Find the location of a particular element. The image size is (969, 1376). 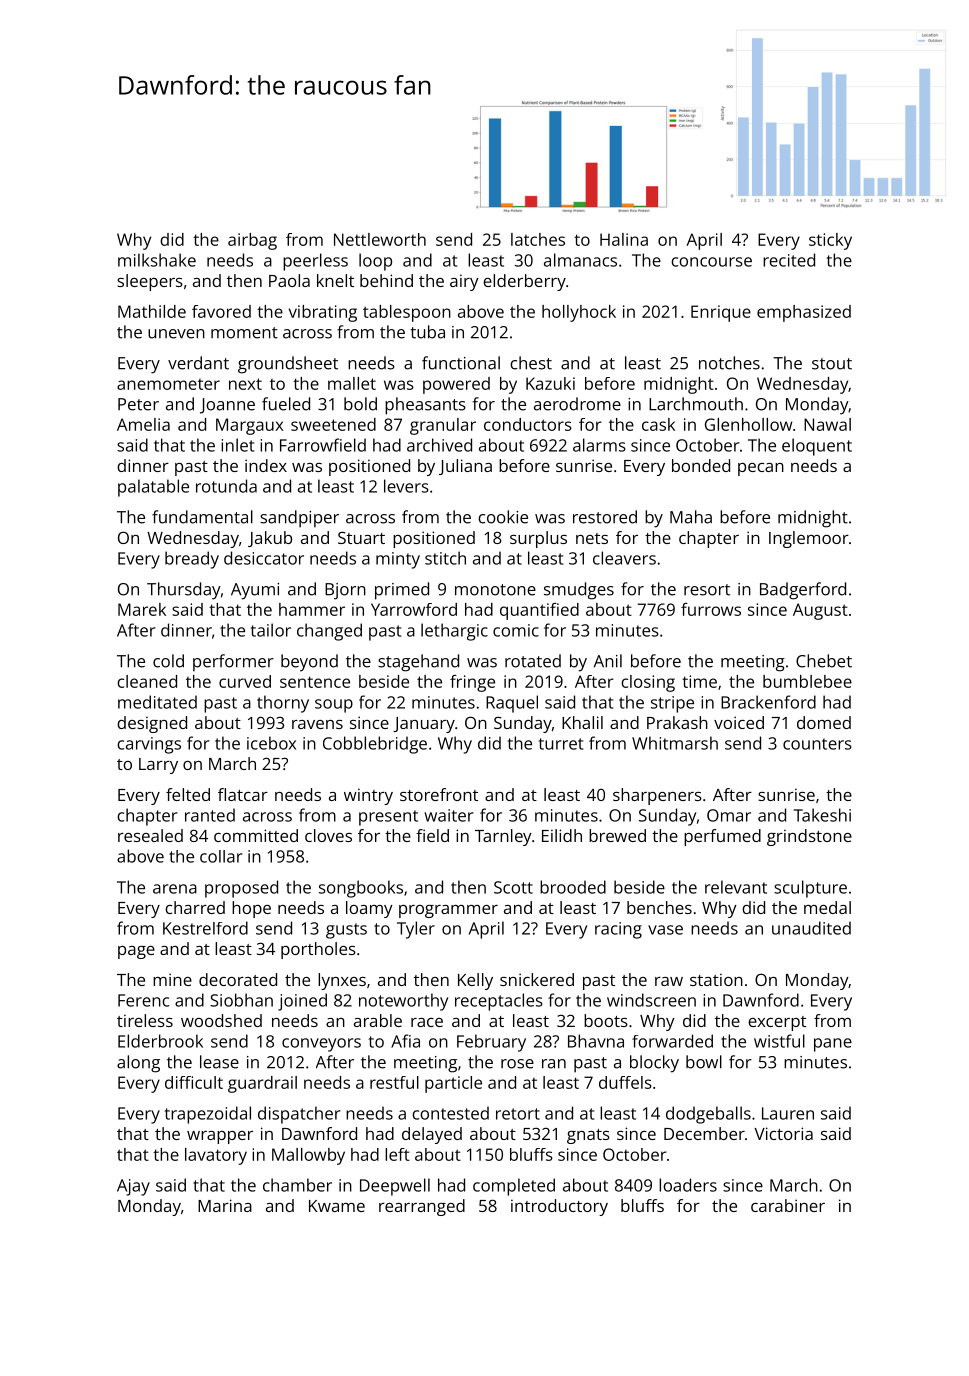

sticky is located at coordinates (830, 241).
